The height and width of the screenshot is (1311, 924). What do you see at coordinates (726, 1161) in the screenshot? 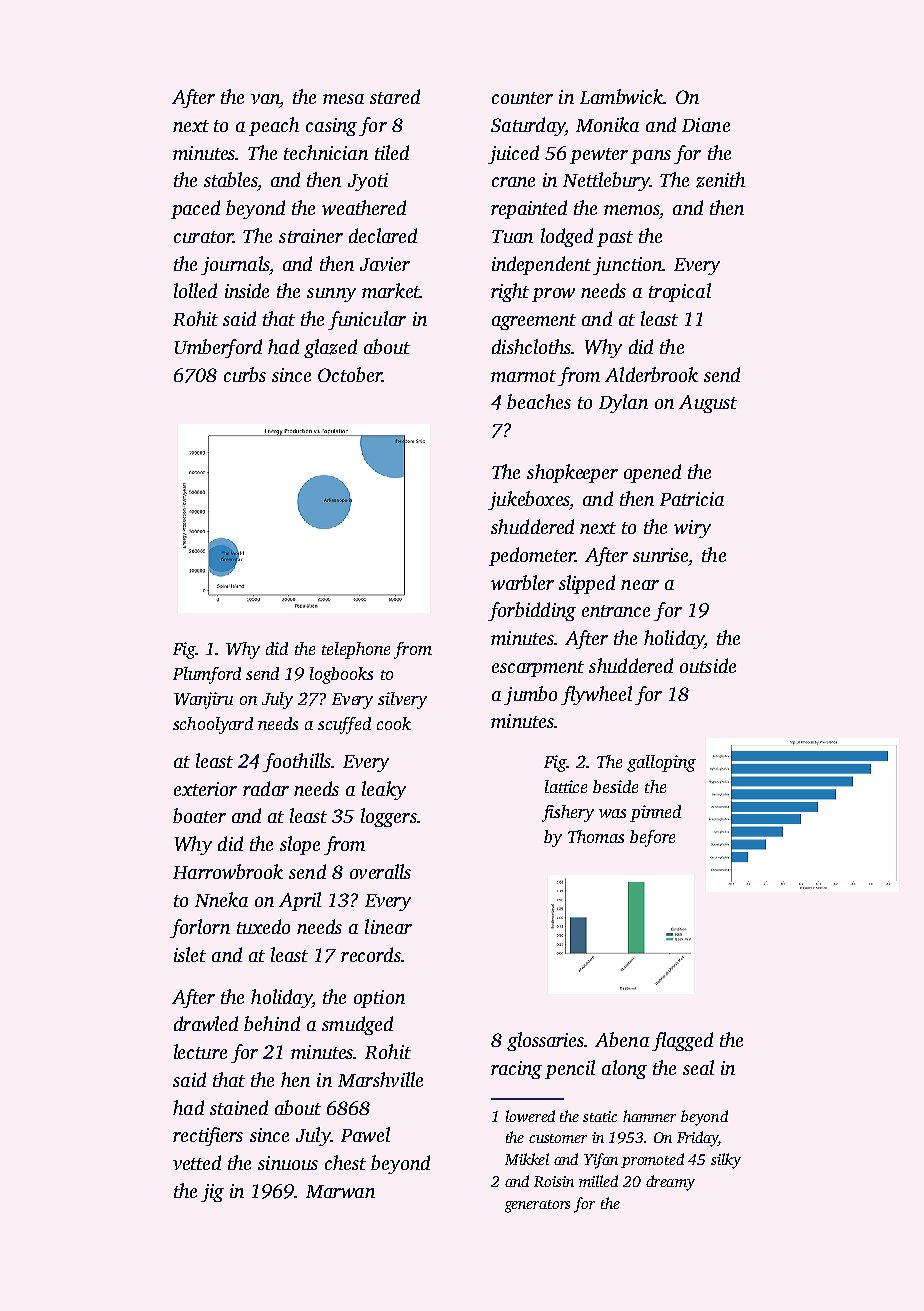
I see `silky` at bounding box center [726, 1161].
